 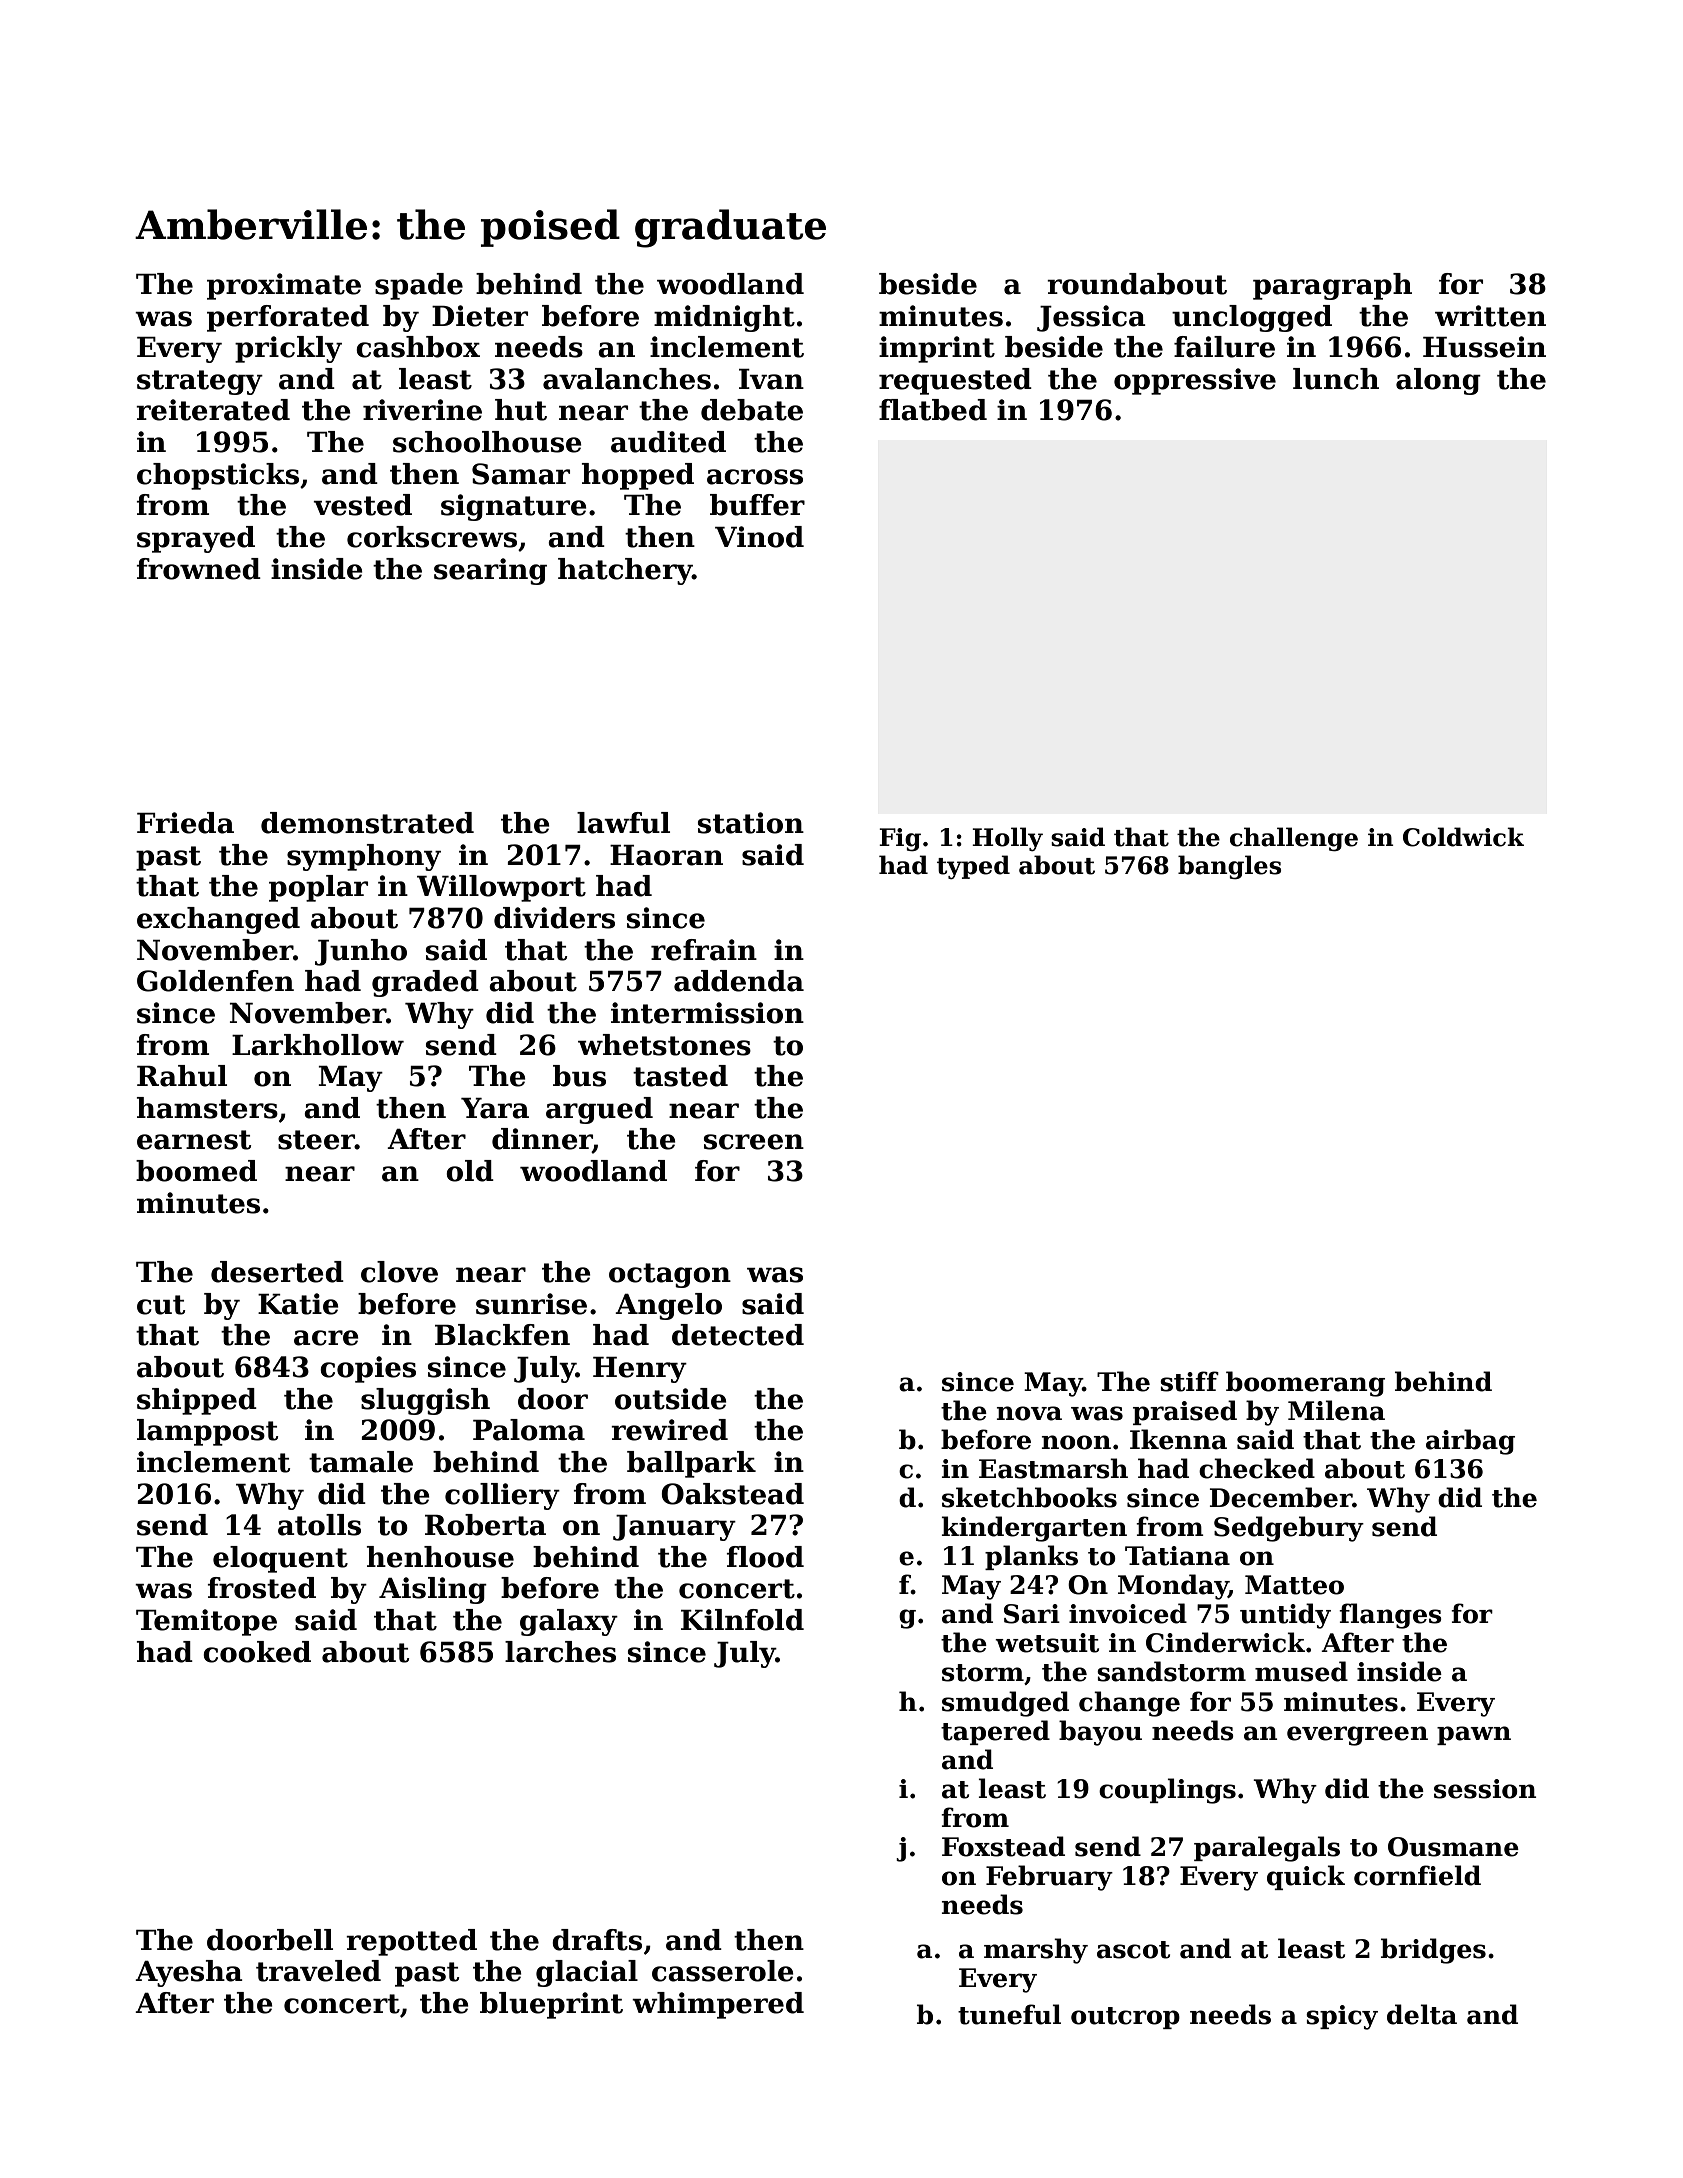 What do you see at coordinates (419, 286) in the screenshot?
I see `spade` at bounding box center [419, 286].
